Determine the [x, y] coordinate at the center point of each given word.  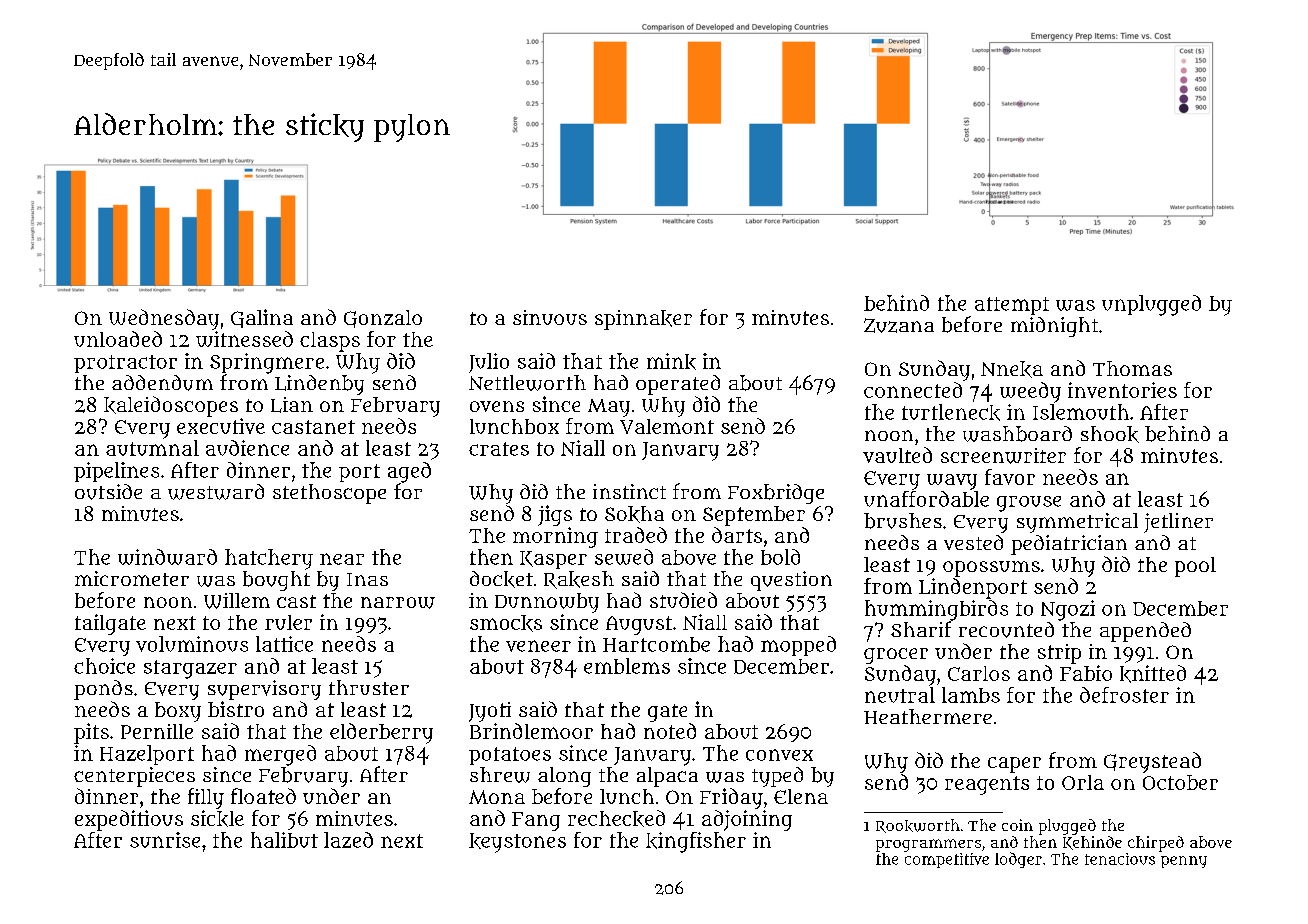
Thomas [1132, 368]
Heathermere [928, 716]
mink [671, 361]
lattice [284, 644]
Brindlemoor [531, 731]
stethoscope [329, 494]
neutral [900, 695]
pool [1195, 567]
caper [1014, 765]
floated [263, 796]
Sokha [634, 514]
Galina [262, 318]
